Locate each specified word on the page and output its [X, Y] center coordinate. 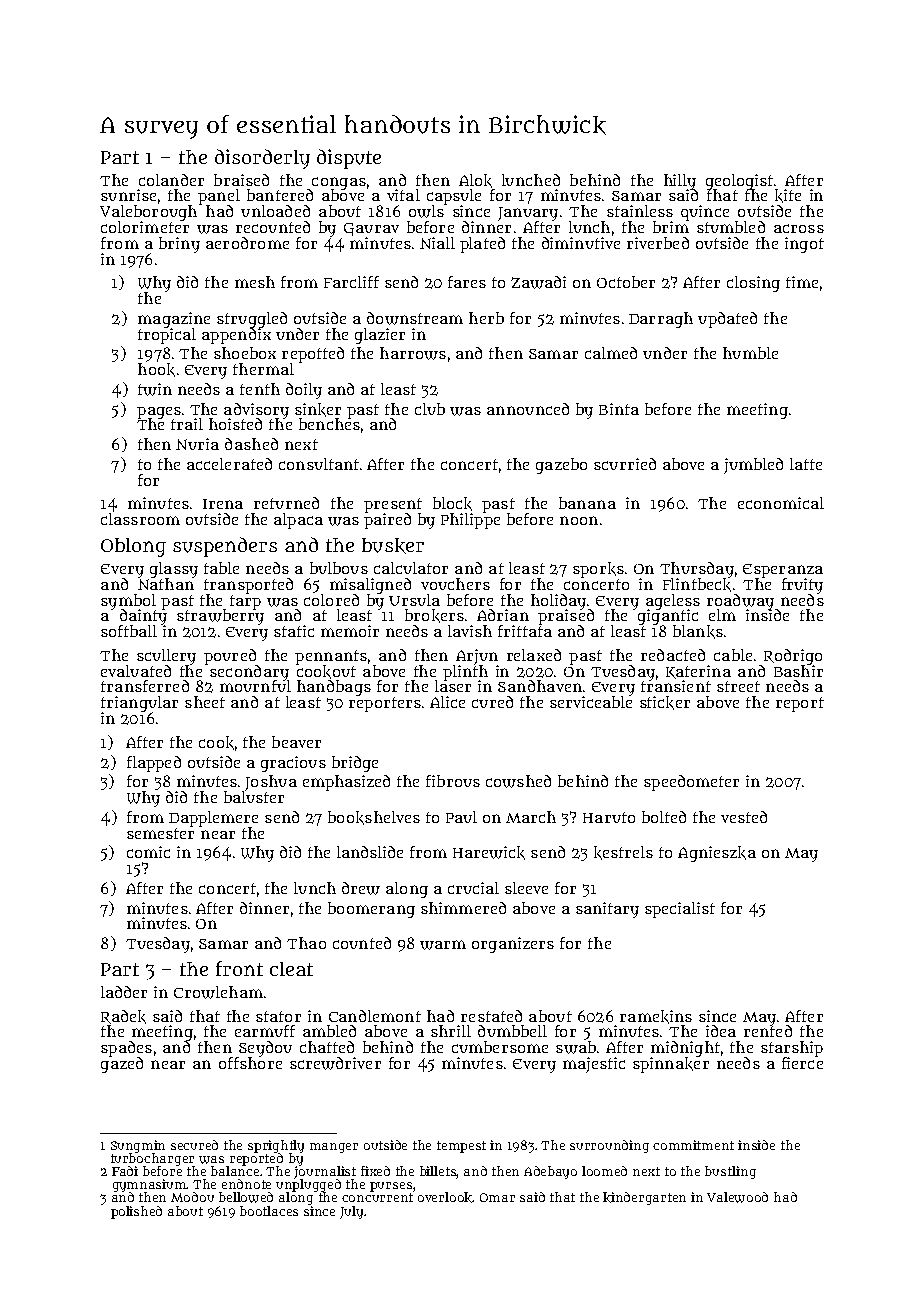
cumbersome [500, 1047]
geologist [739, 182]
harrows [413, 353]
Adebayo [550, 1172]
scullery [166, 657]
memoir [350, 631]
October [626, 282]
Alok [475, 181]
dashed [251, 444]
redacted [673, 655]
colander [171, 180]
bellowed [246, 1197]
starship [792, 1049]
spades [126, 1049]
